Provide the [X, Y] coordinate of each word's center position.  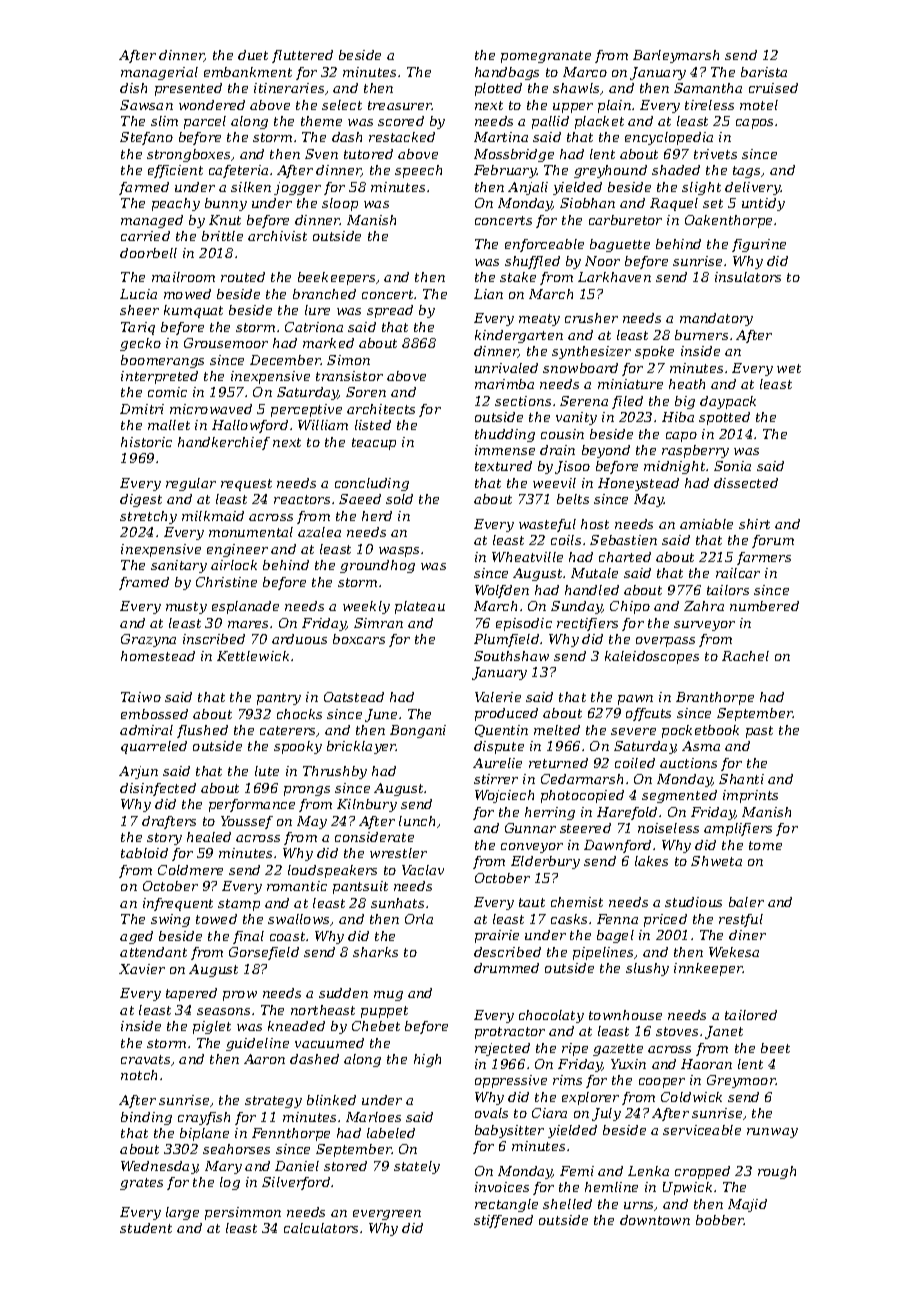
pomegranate [546, 57]
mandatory [716, 319]
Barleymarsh [676, 56]
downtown [655, 1220]
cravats [145, 1059]
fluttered [302, 56]
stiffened [503, 1221]
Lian [488, 294]
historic [146, 442]
